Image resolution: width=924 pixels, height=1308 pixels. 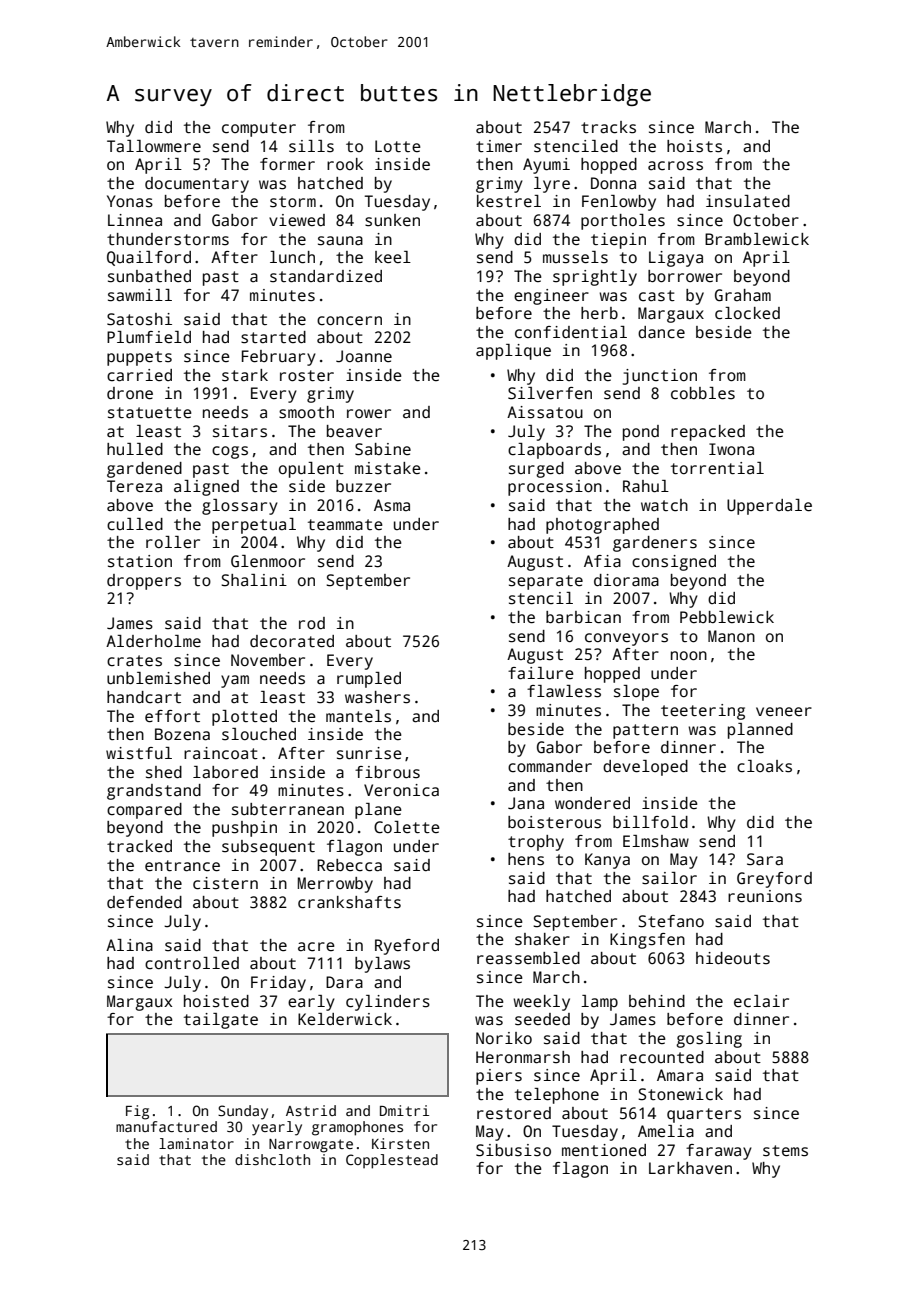 I want to click on wistful, so click(x=139, y=753).
